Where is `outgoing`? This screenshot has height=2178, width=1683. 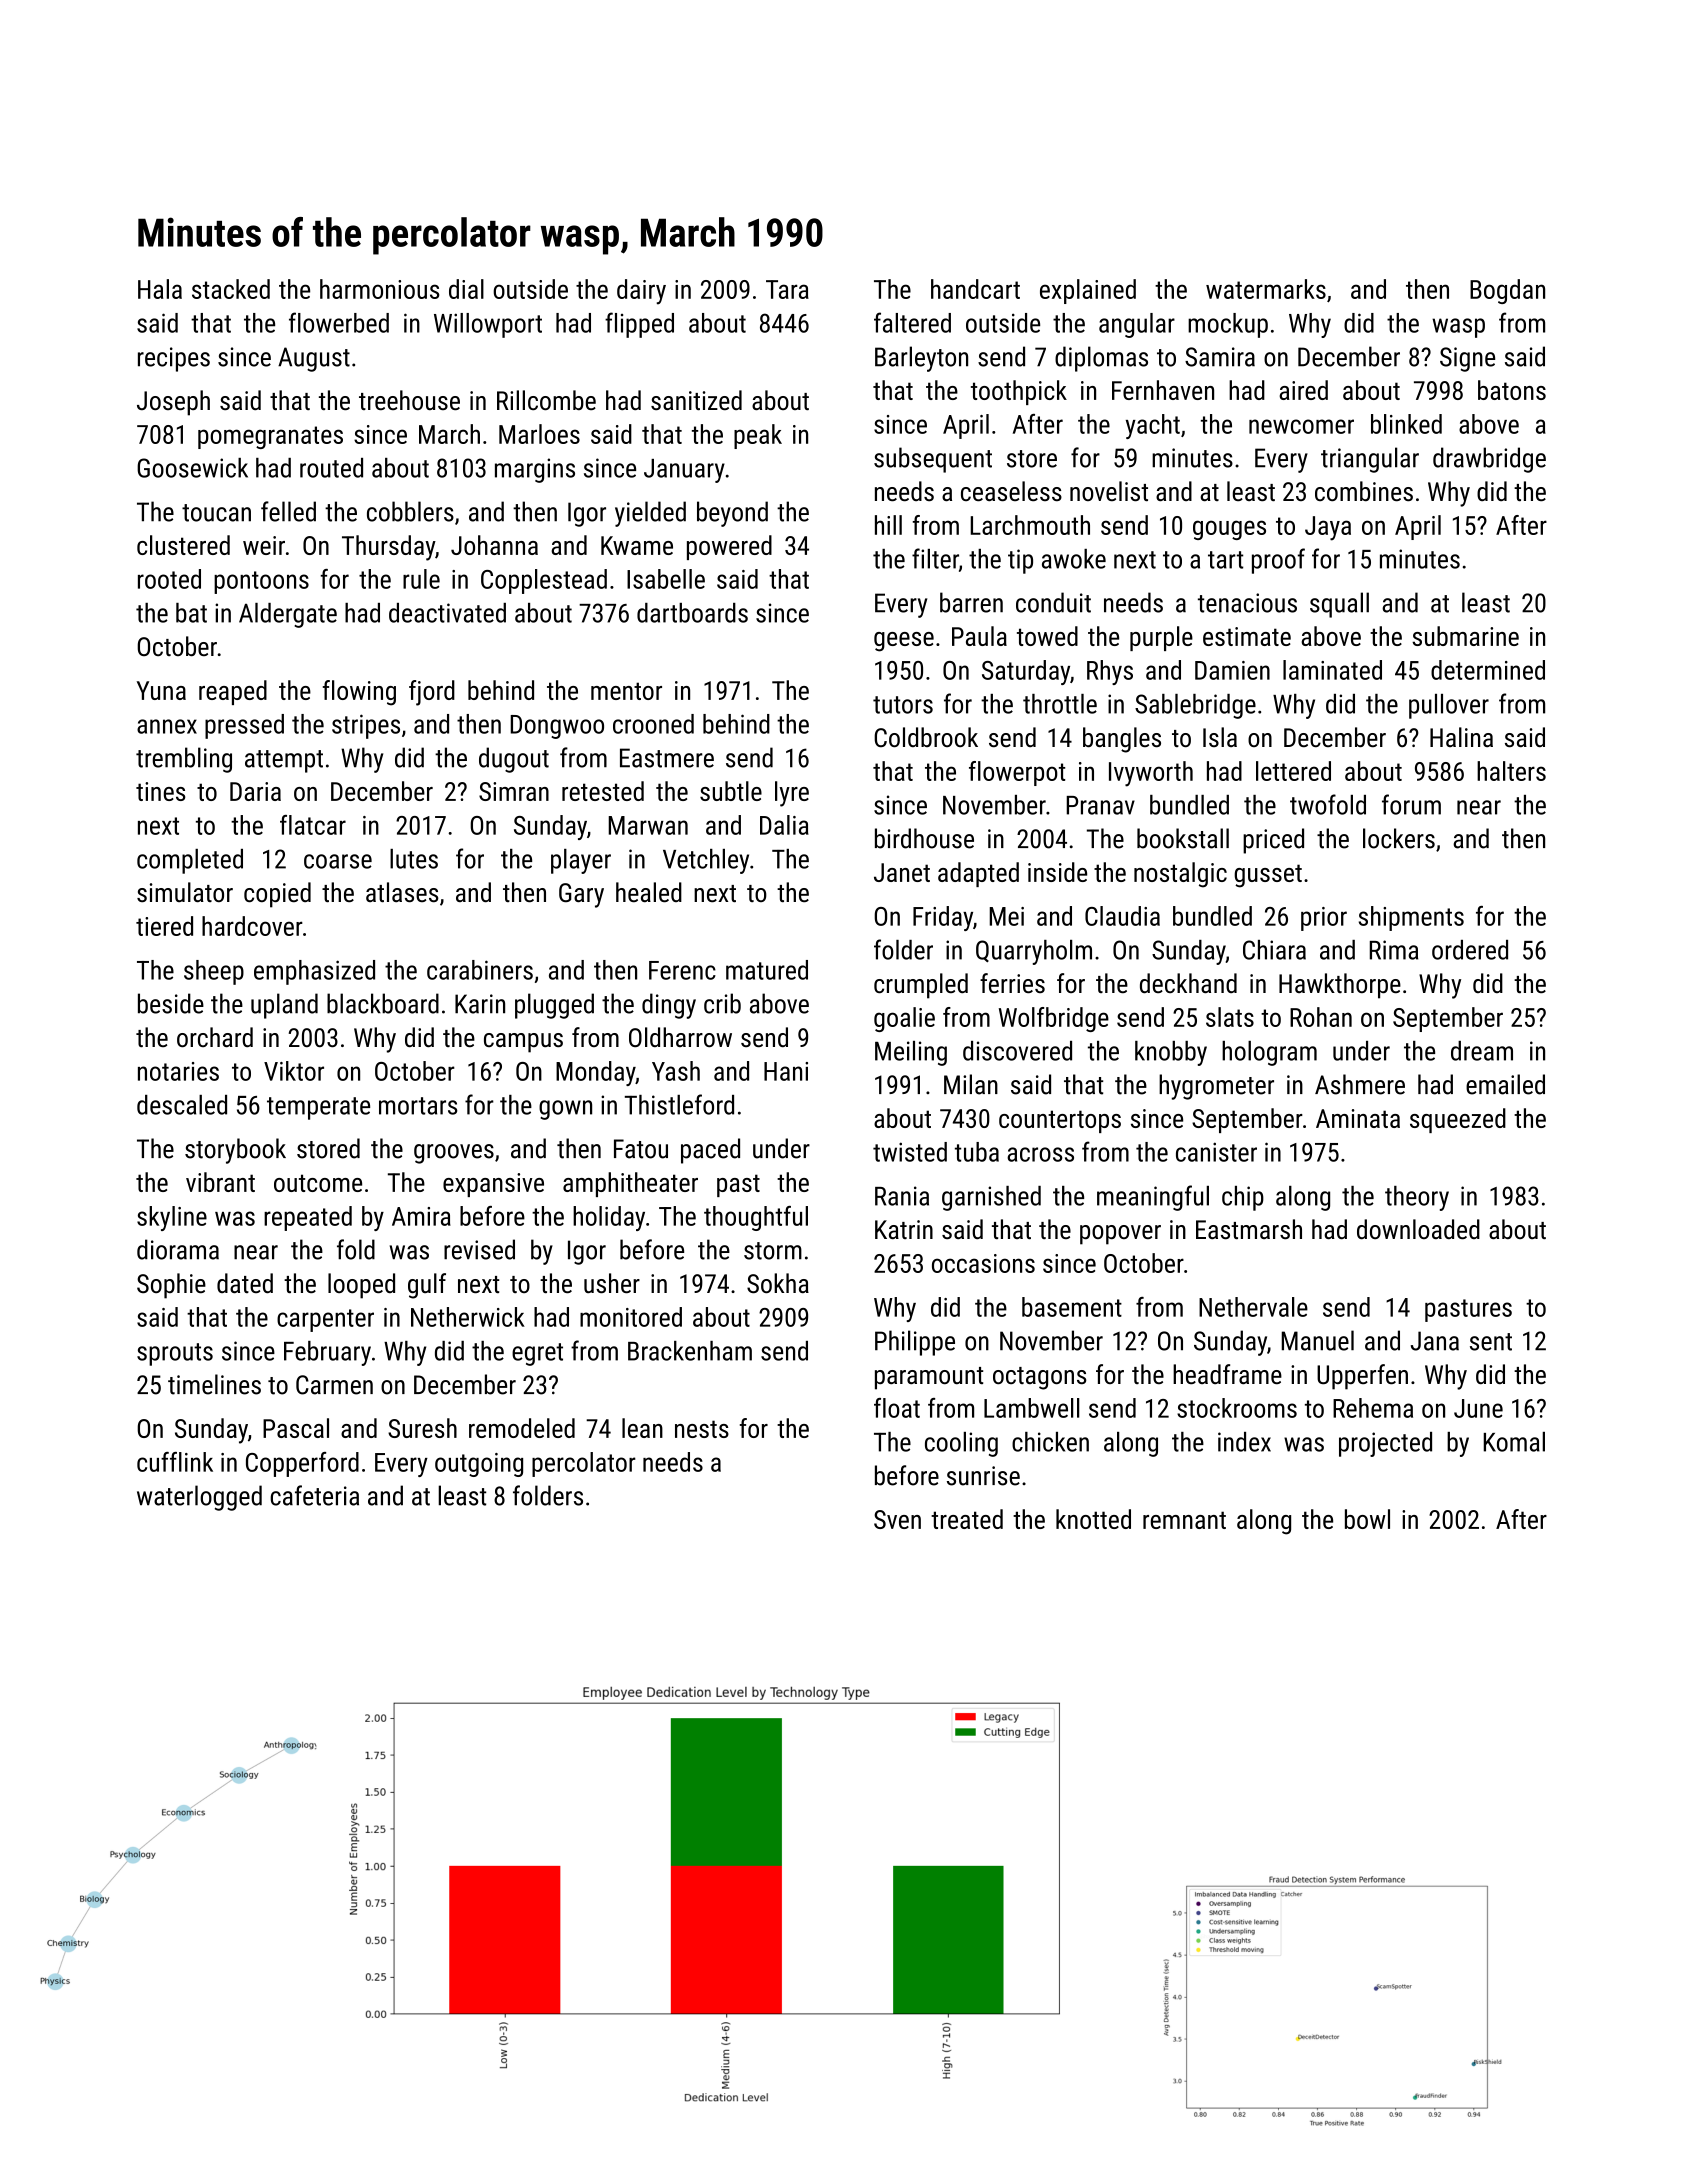 outgoing is located at coordinates (479, 1465).
